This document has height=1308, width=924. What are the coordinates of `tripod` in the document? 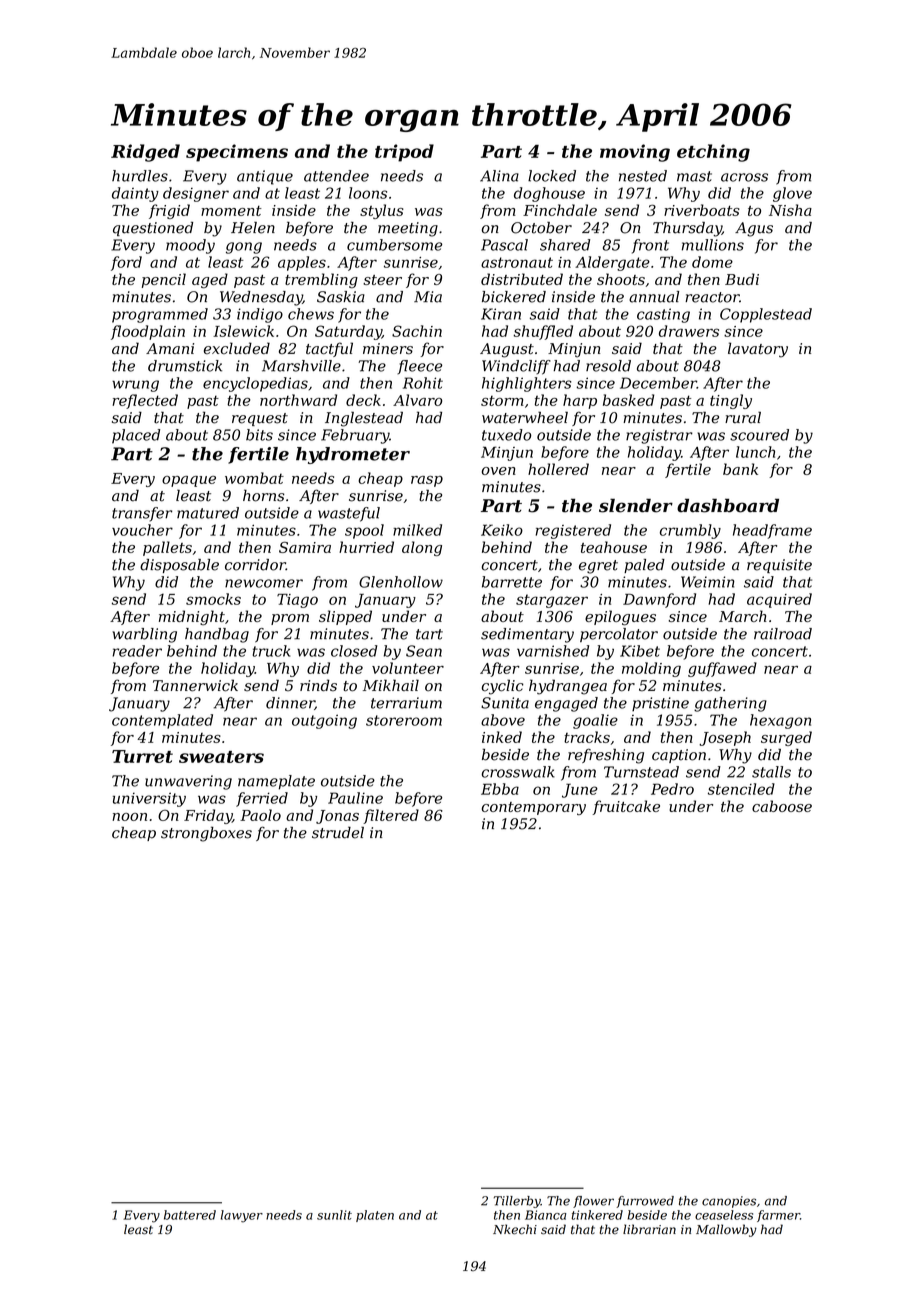 It's located at (404, 153).
